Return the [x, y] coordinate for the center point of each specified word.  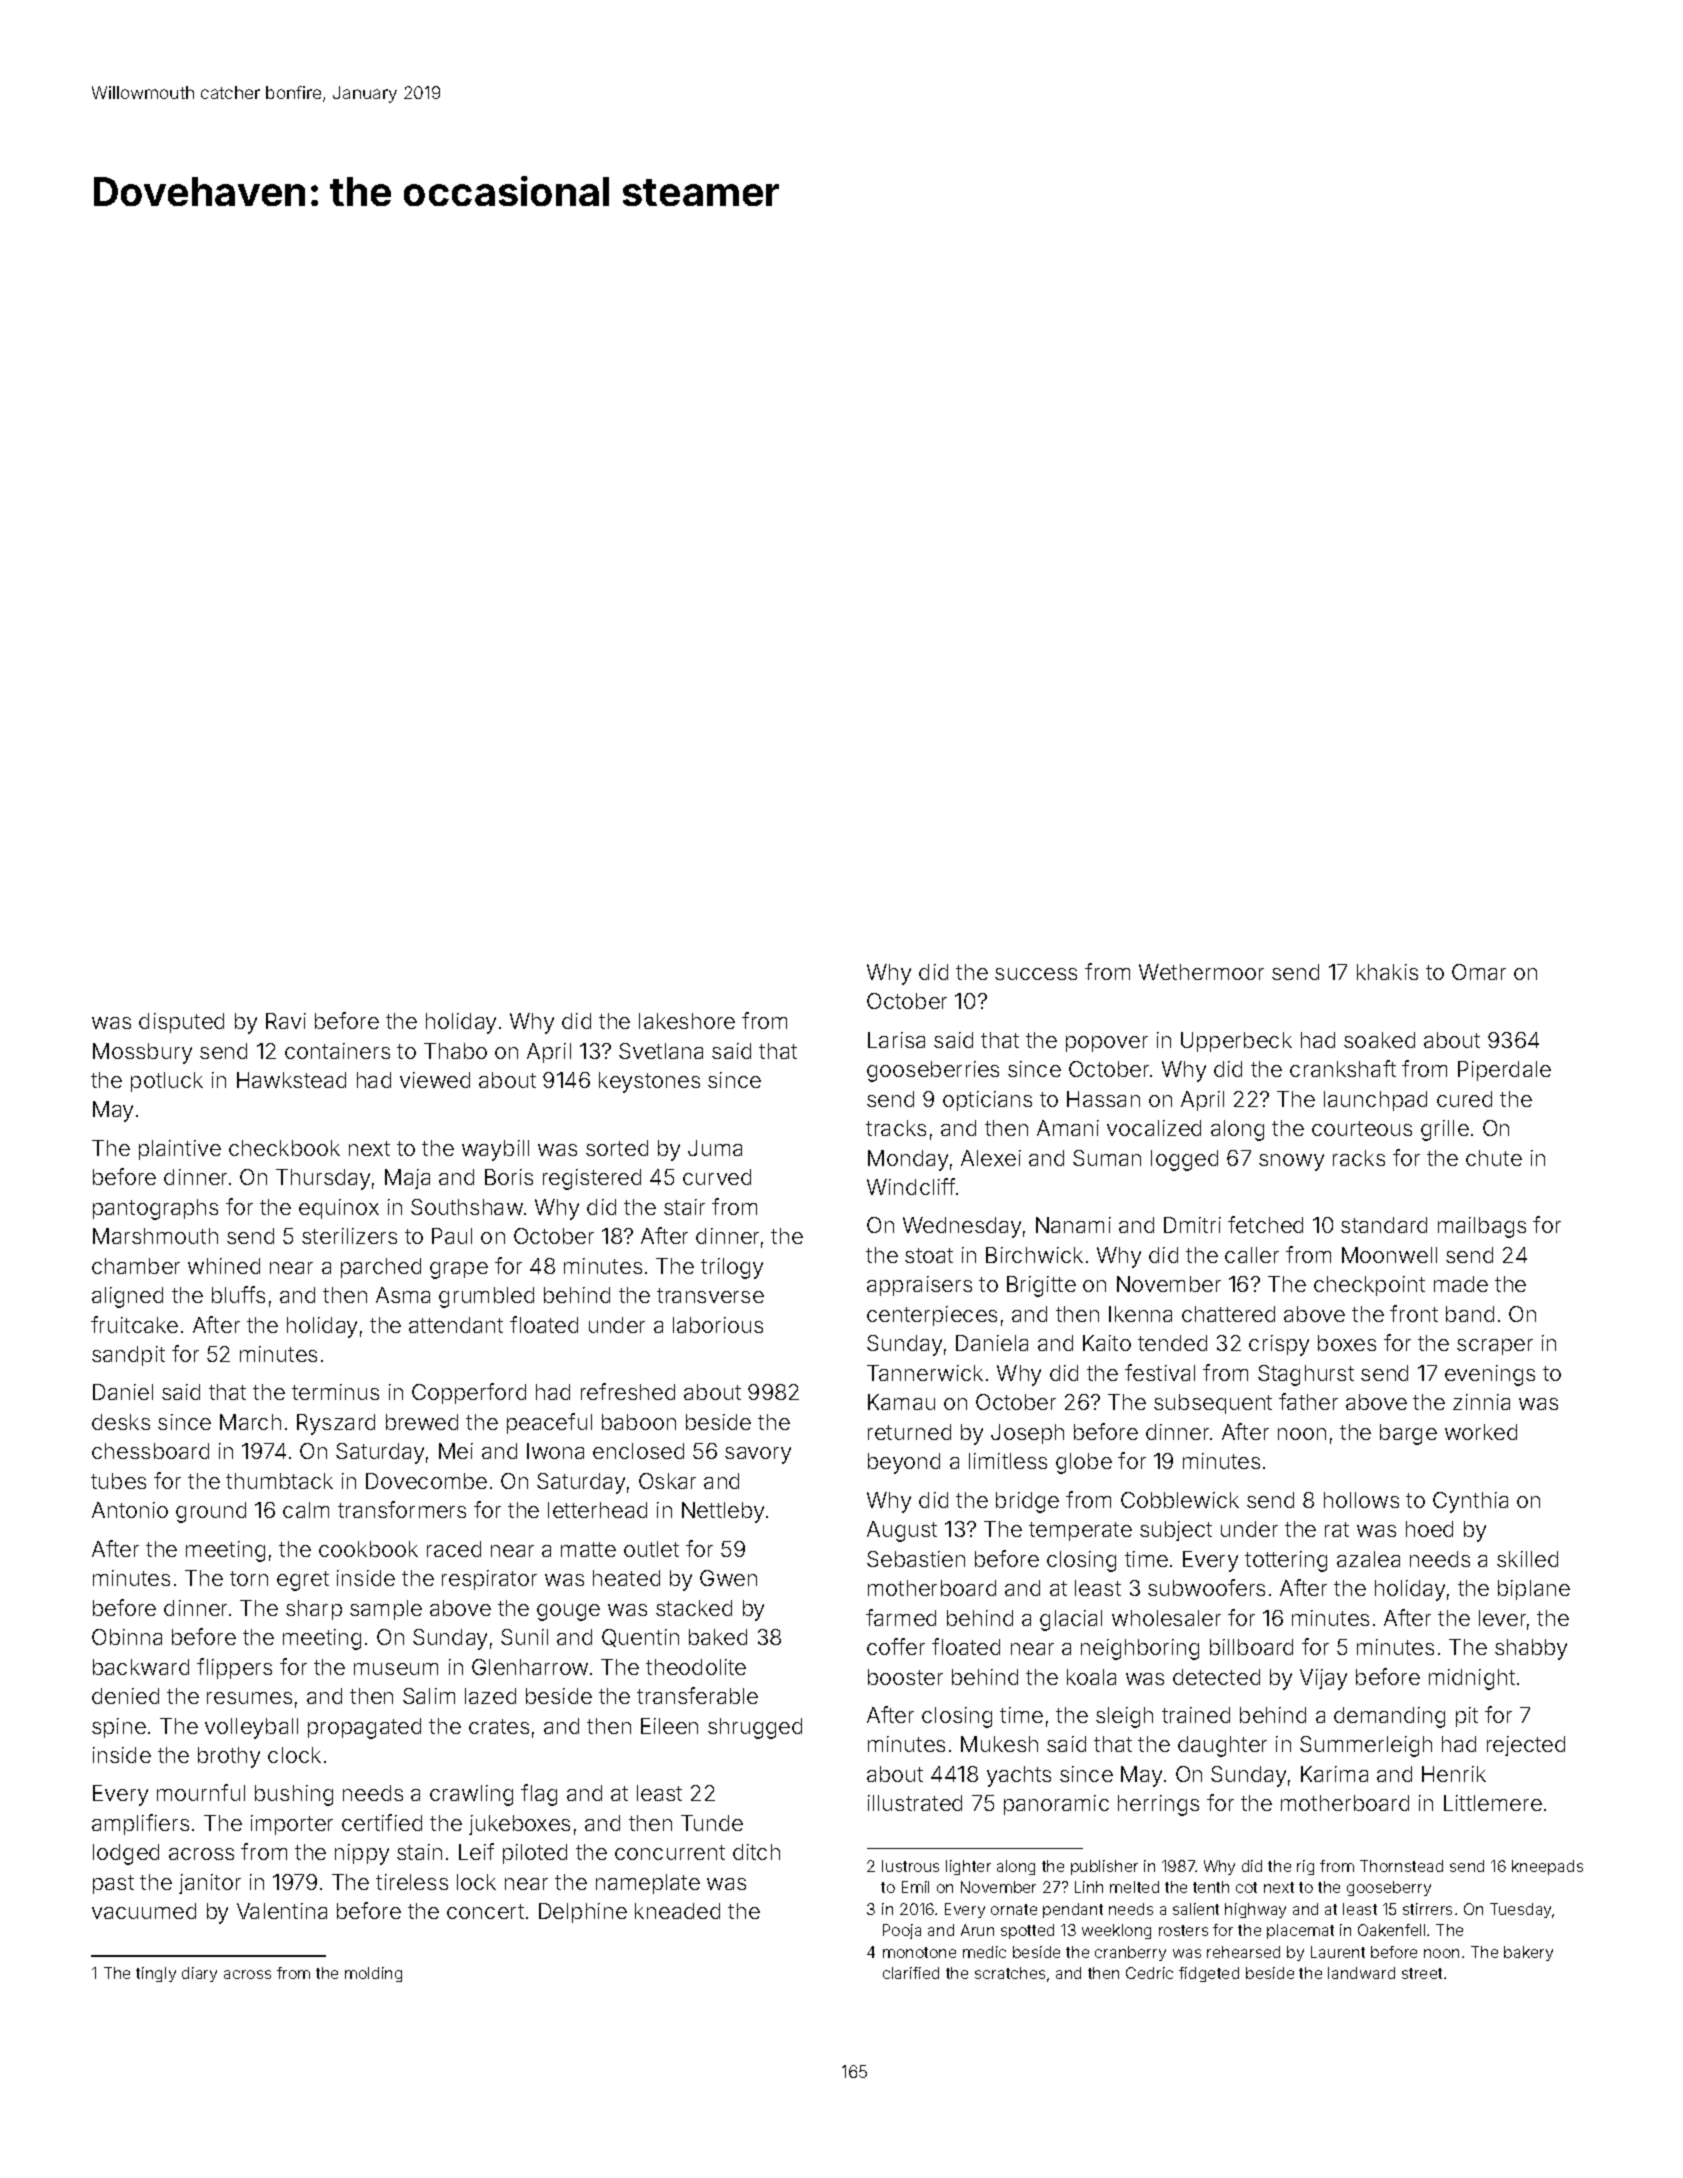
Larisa [896, 1040]
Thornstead [1401, 1866]
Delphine [583, 1913]
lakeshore [687, 1021]
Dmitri [1192, 1225]
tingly [156, 1974]
